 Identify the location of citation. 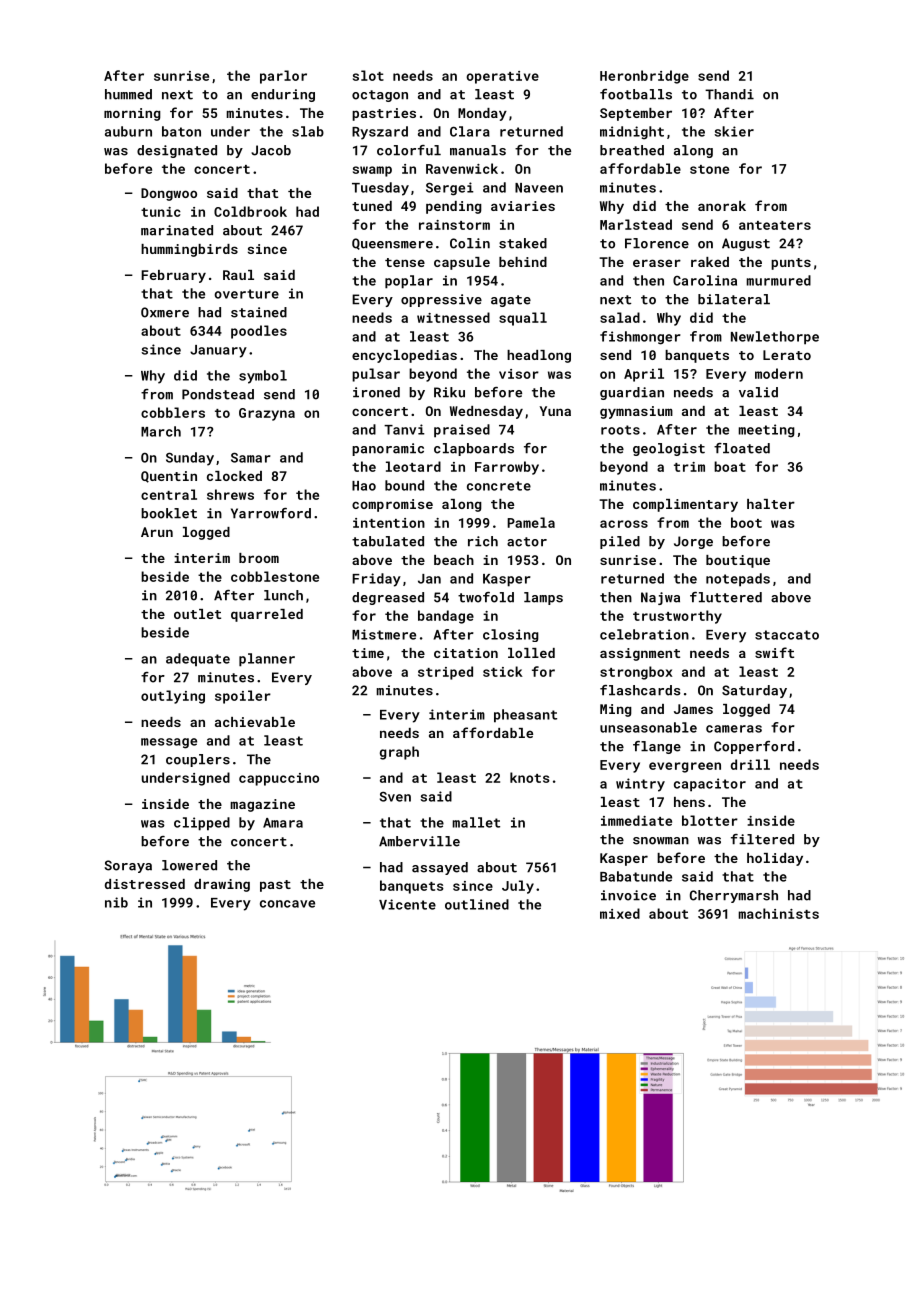
(466, 653).
